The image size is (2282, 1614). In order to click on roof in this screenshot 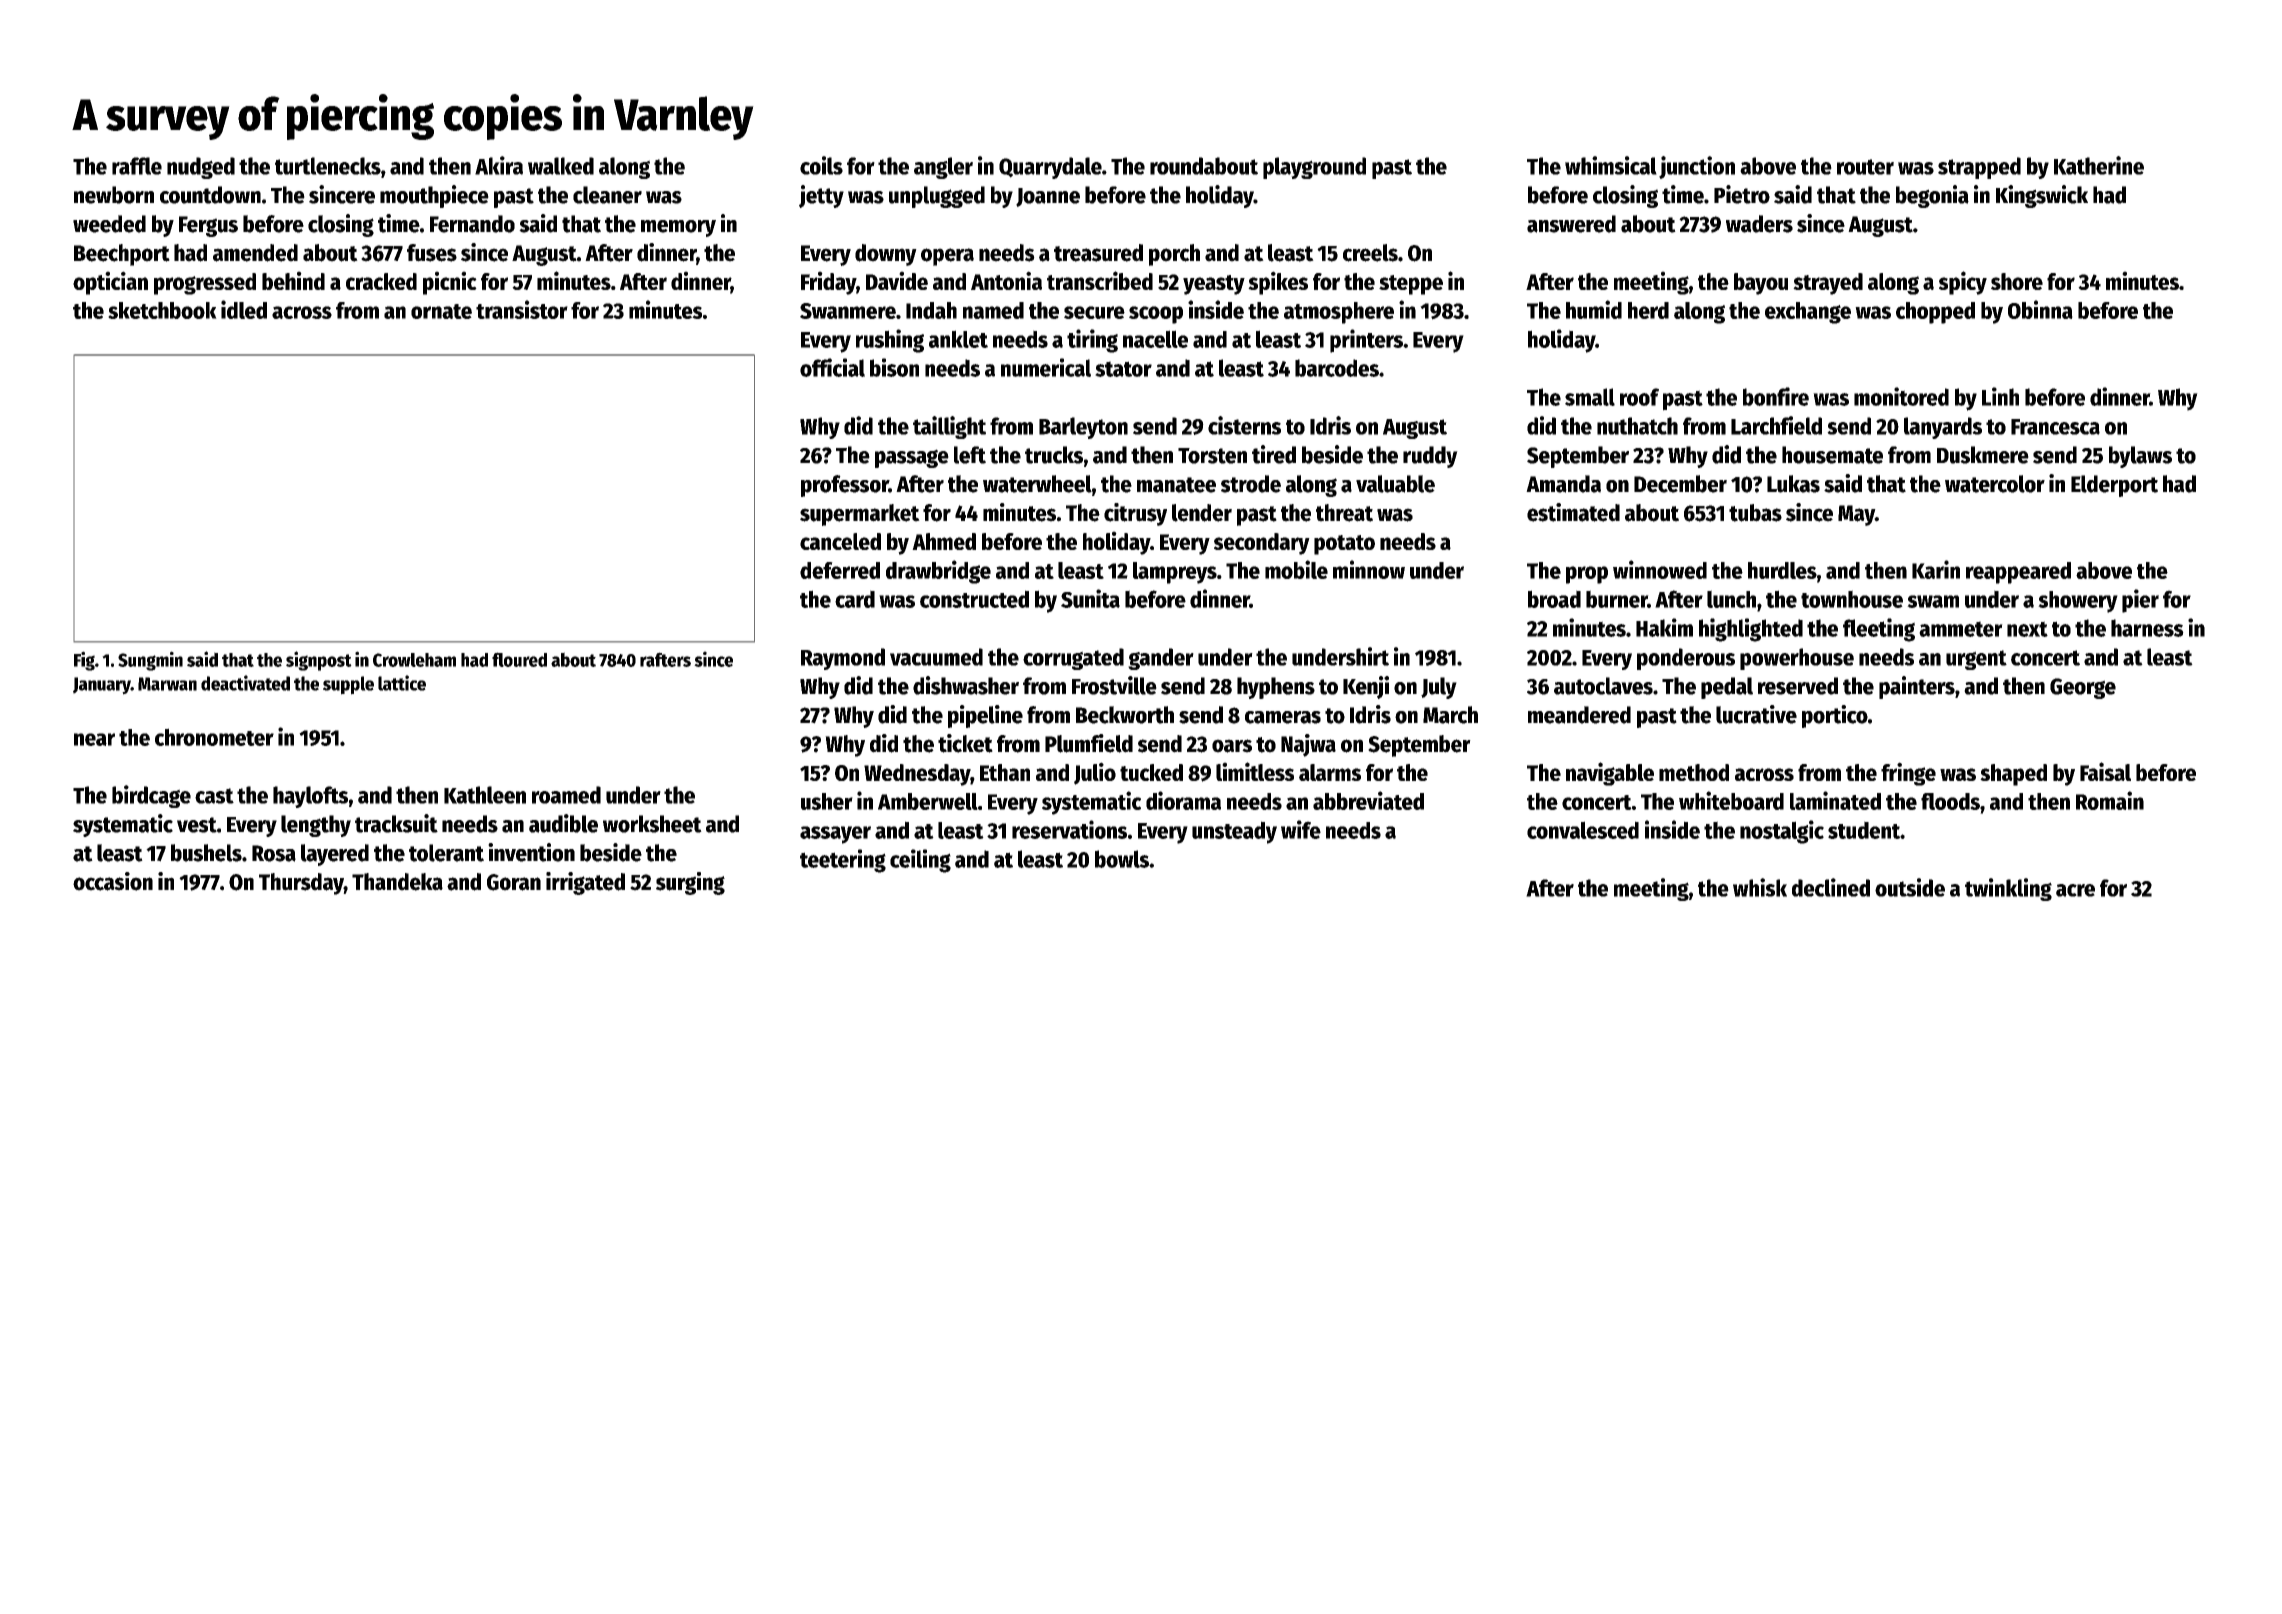, I will do `click(1639, 397)`.
